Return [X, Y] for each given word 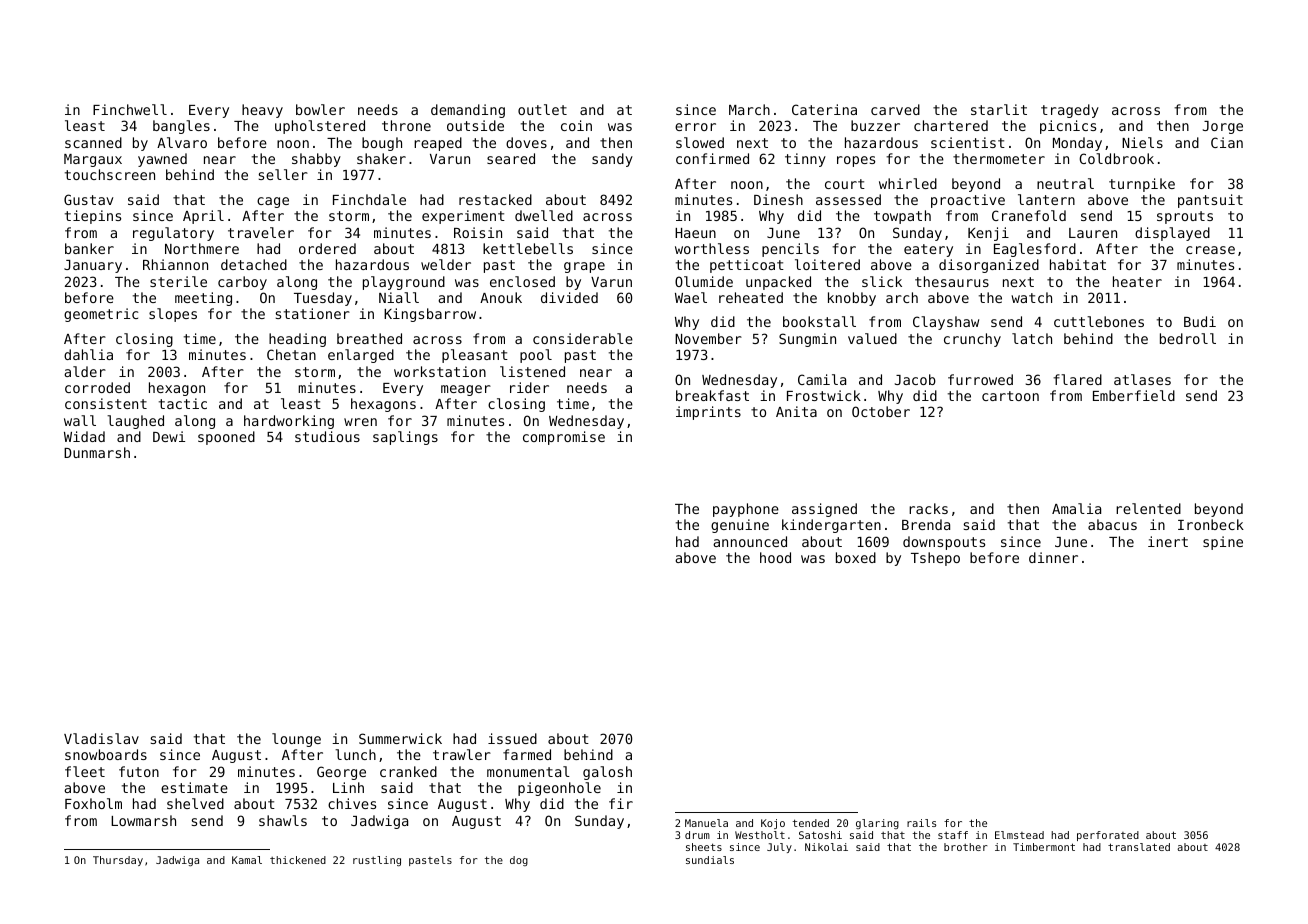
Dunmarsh [97, 452]
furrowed [980, 379]
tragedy [1070, 111]
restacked [495, 199]
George [341, 773]
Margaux [93, 160]
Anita [796, 411]
